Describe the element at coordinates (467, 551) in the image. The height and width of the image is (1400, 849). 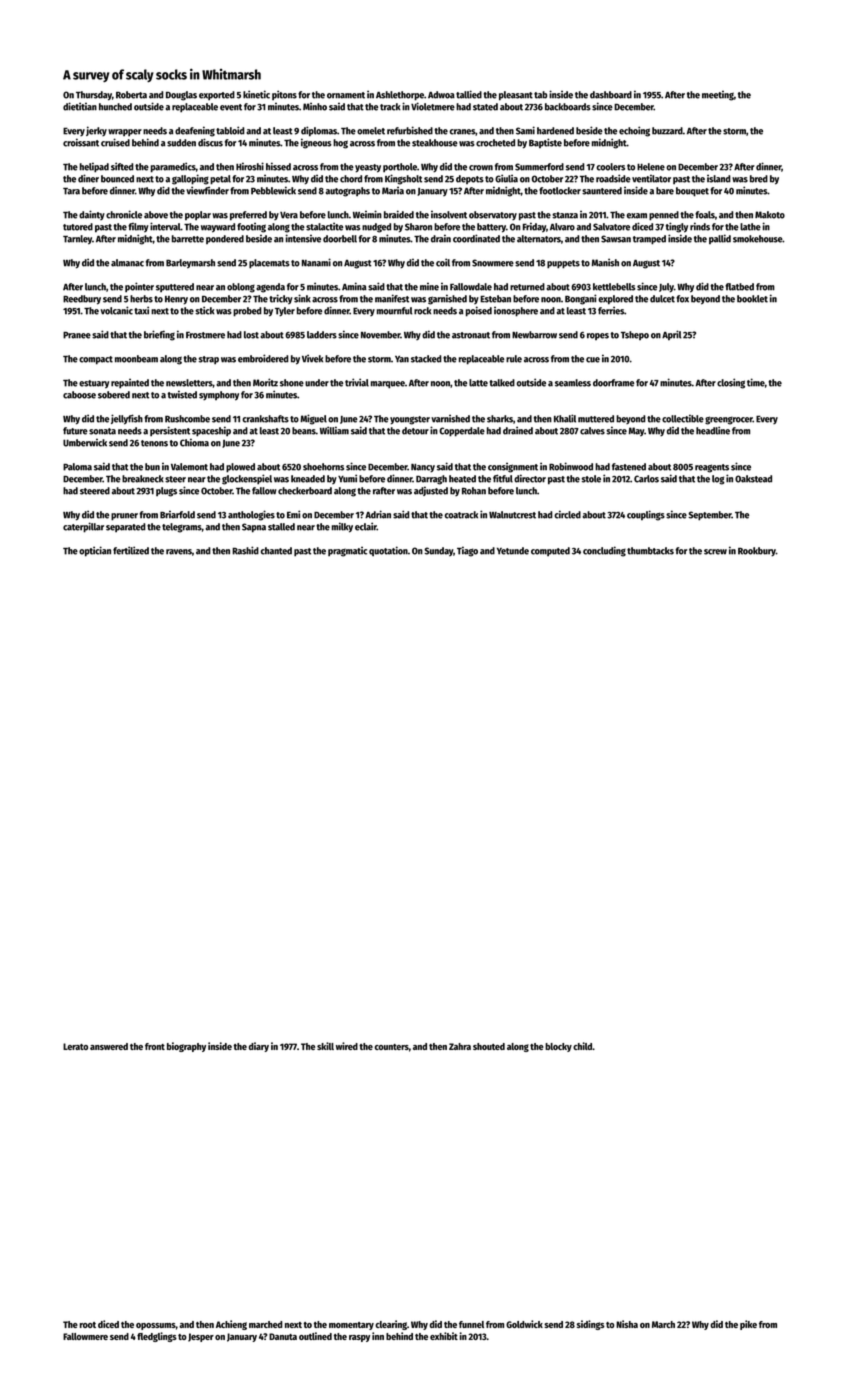
I see `Tiago` at that location.
